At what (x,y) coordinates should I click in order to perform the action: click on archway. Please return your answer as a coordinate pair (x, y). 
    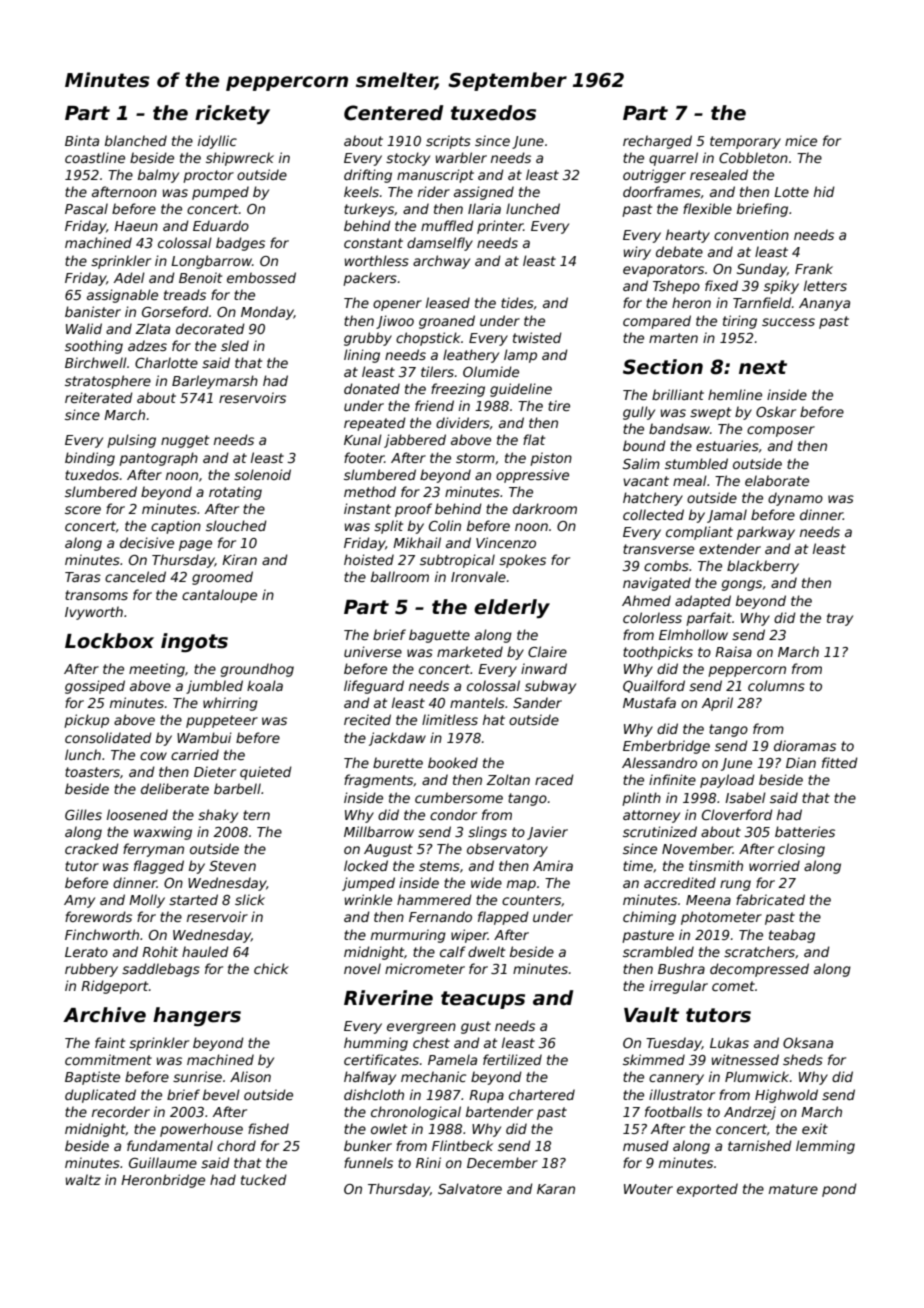
    Looking at the image, I should click on (441, 262).
